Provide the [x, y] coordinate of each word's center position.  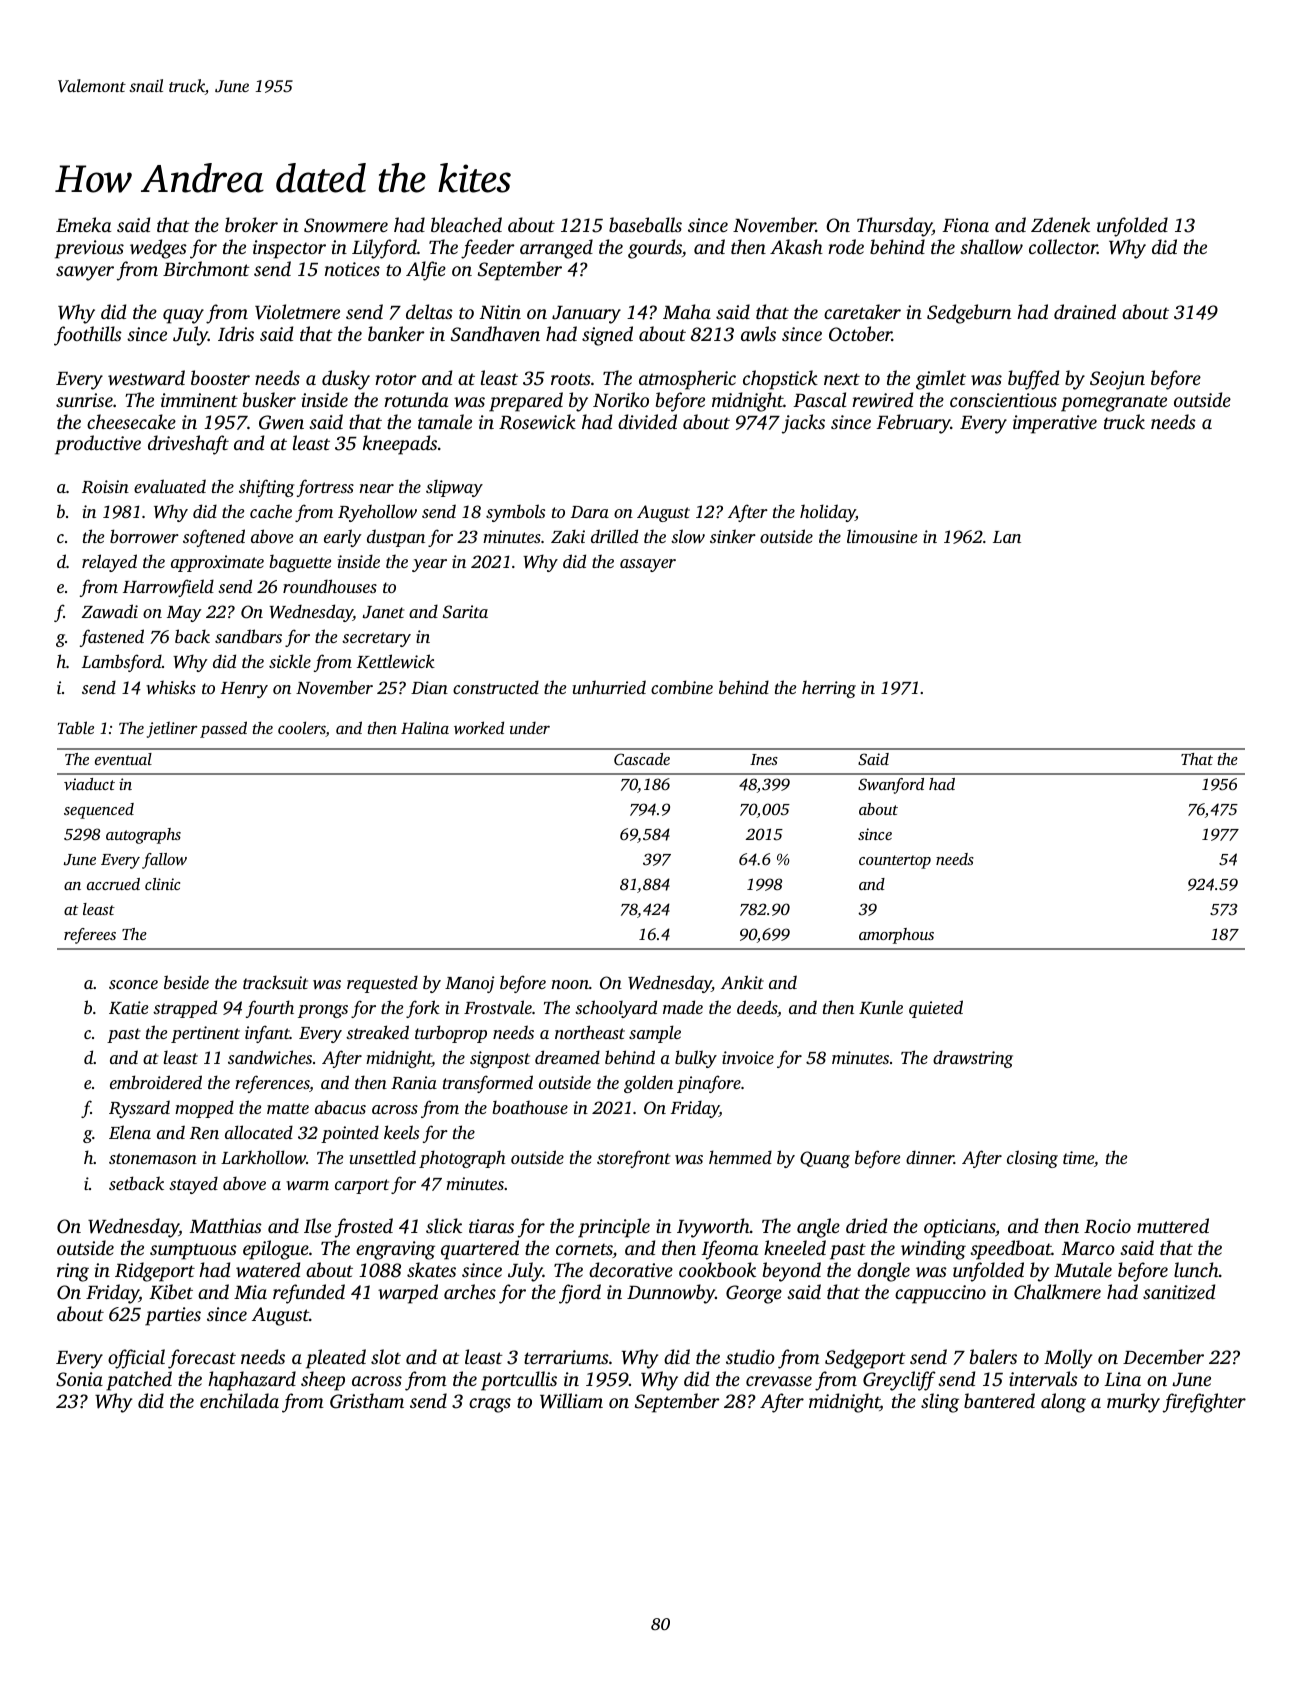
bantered [999, 1400]
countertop [895, 862]
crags [490, 1405]
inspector [289, 249]
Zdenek [1060, 224]
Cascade [642, 759]
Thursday [894, 227]
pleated [336, 1359]
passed [223, 729]
